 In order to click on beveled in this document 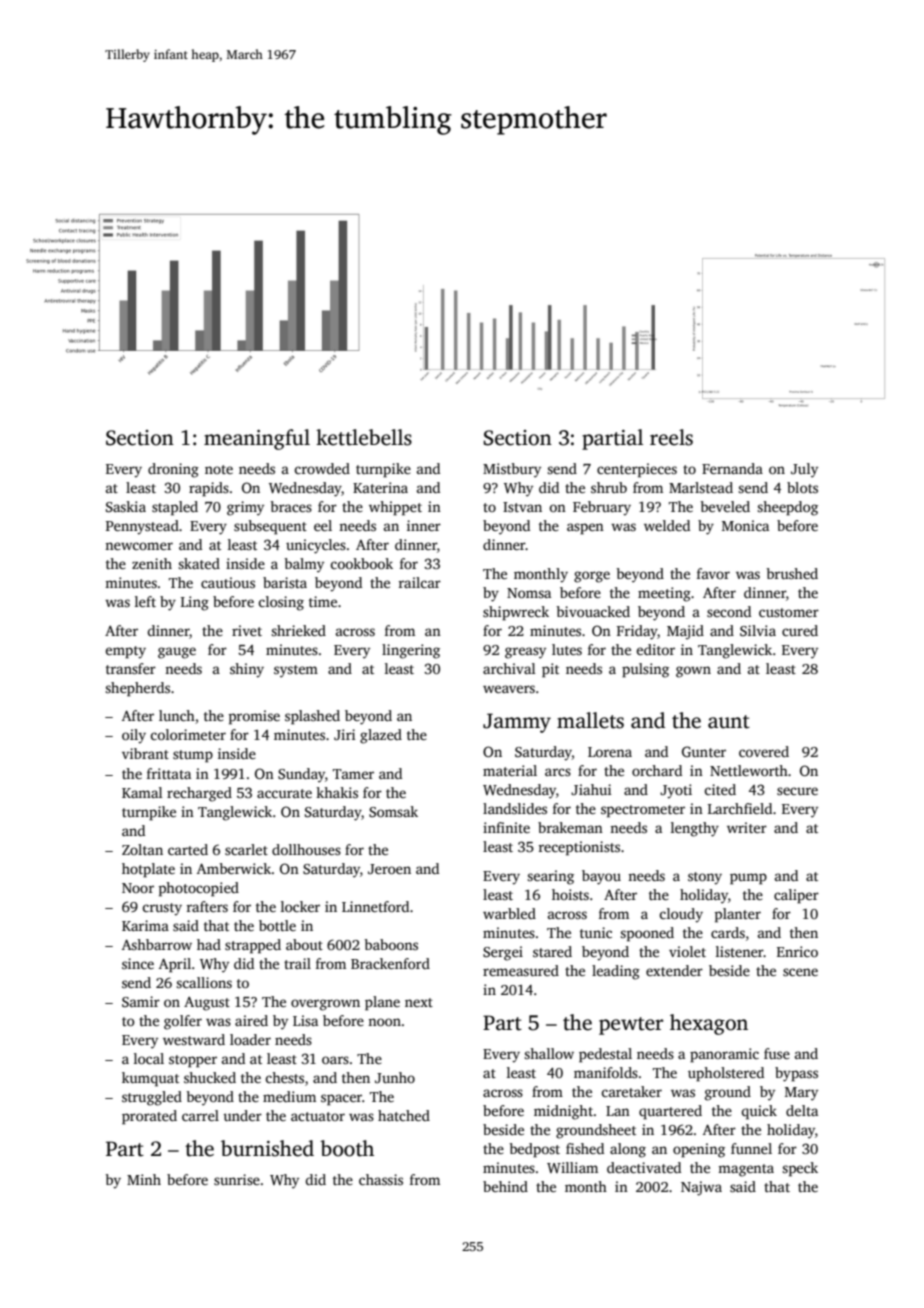, I will do `click(725, 506)`.
